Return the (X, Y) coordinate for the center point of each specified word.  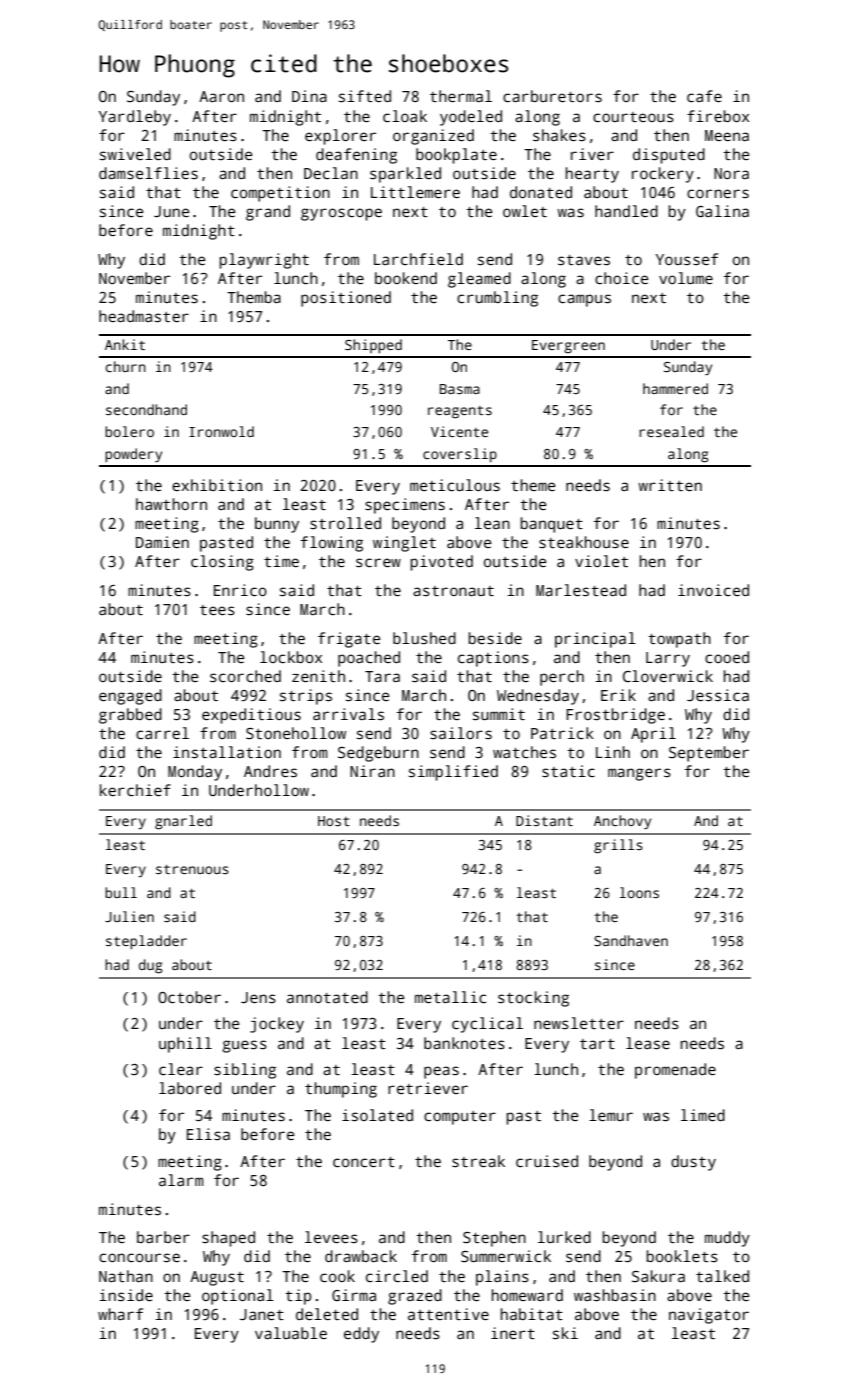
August (217, 1278)
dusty (693, 1163)
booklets (682, 1256)
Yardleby (134, 118)
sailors (461, 733)
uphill (185, 1045)
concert (364, 1162)
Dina (309, 96)
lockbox (291, 657)
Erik (618, 695)
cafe (704, 96)
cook (337, 1276)
